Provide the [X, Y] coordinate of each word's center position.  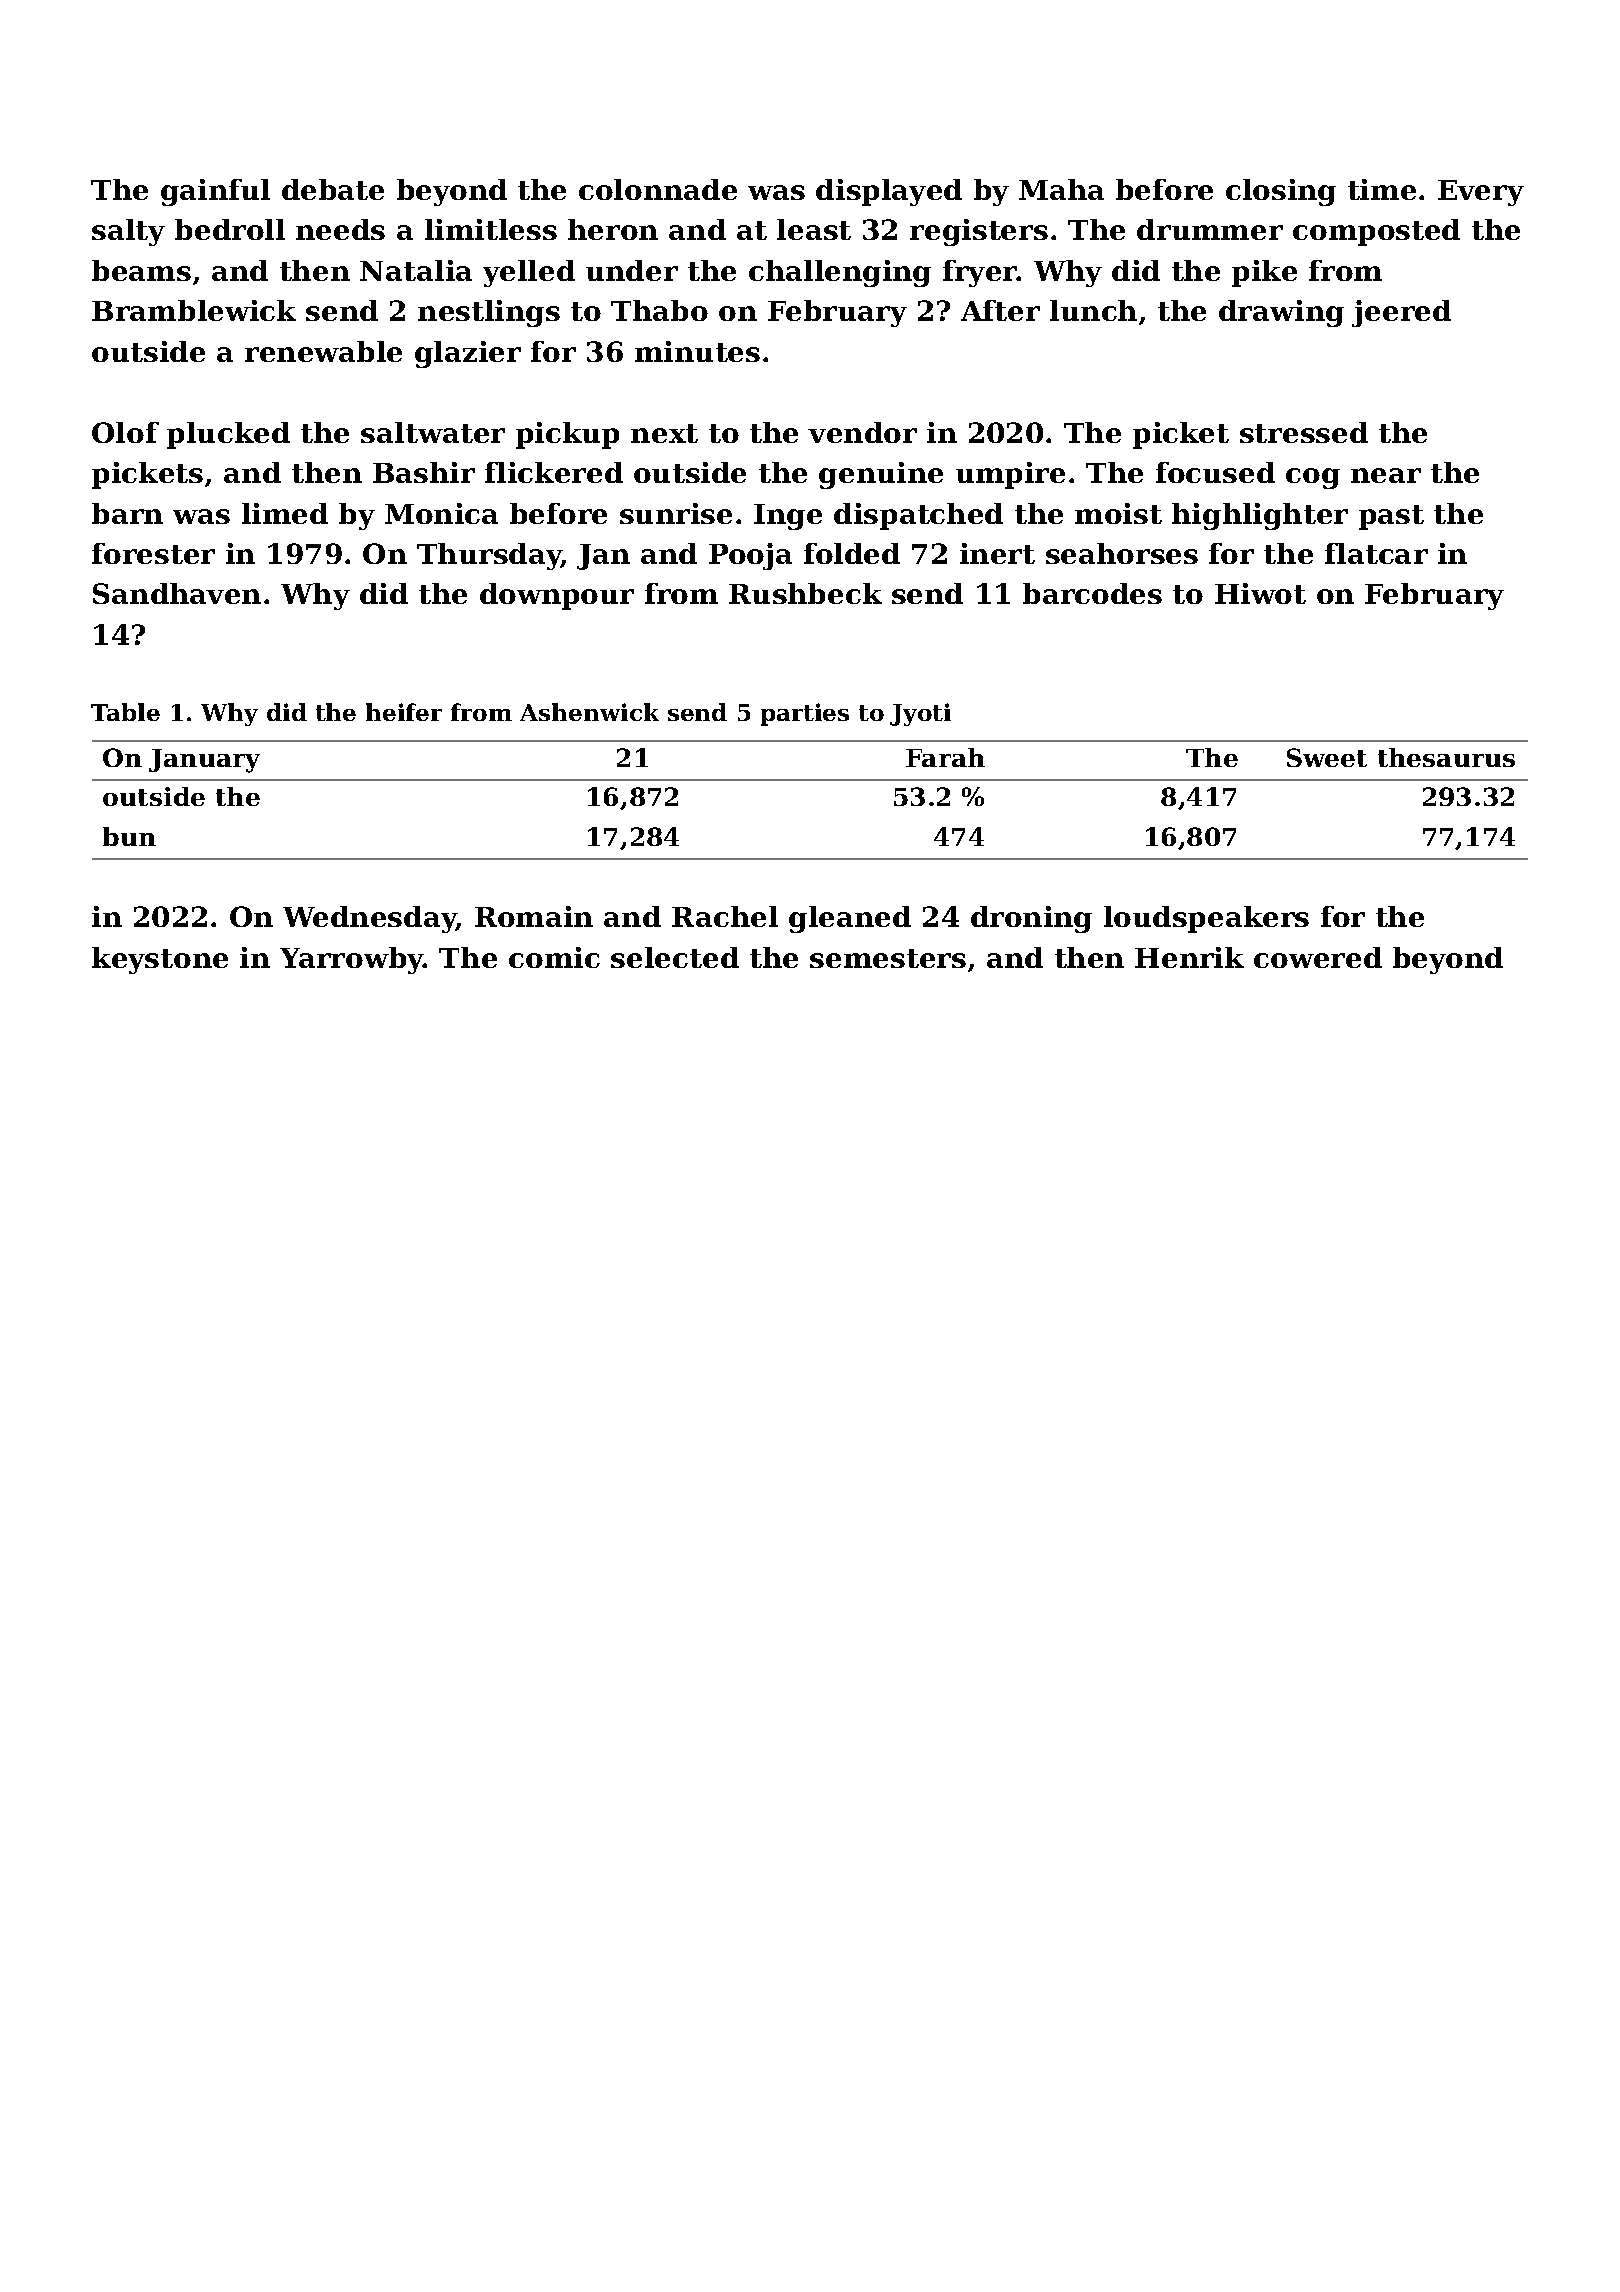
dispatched [918, 516]
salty [128, 232]
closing [1281, 192]
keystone [160, 960]
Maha [1061, 189]
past [1391, 517]
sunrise [676, 513]
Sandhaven [177, 593]
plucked [228, 435]
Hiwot [1260, 593]
